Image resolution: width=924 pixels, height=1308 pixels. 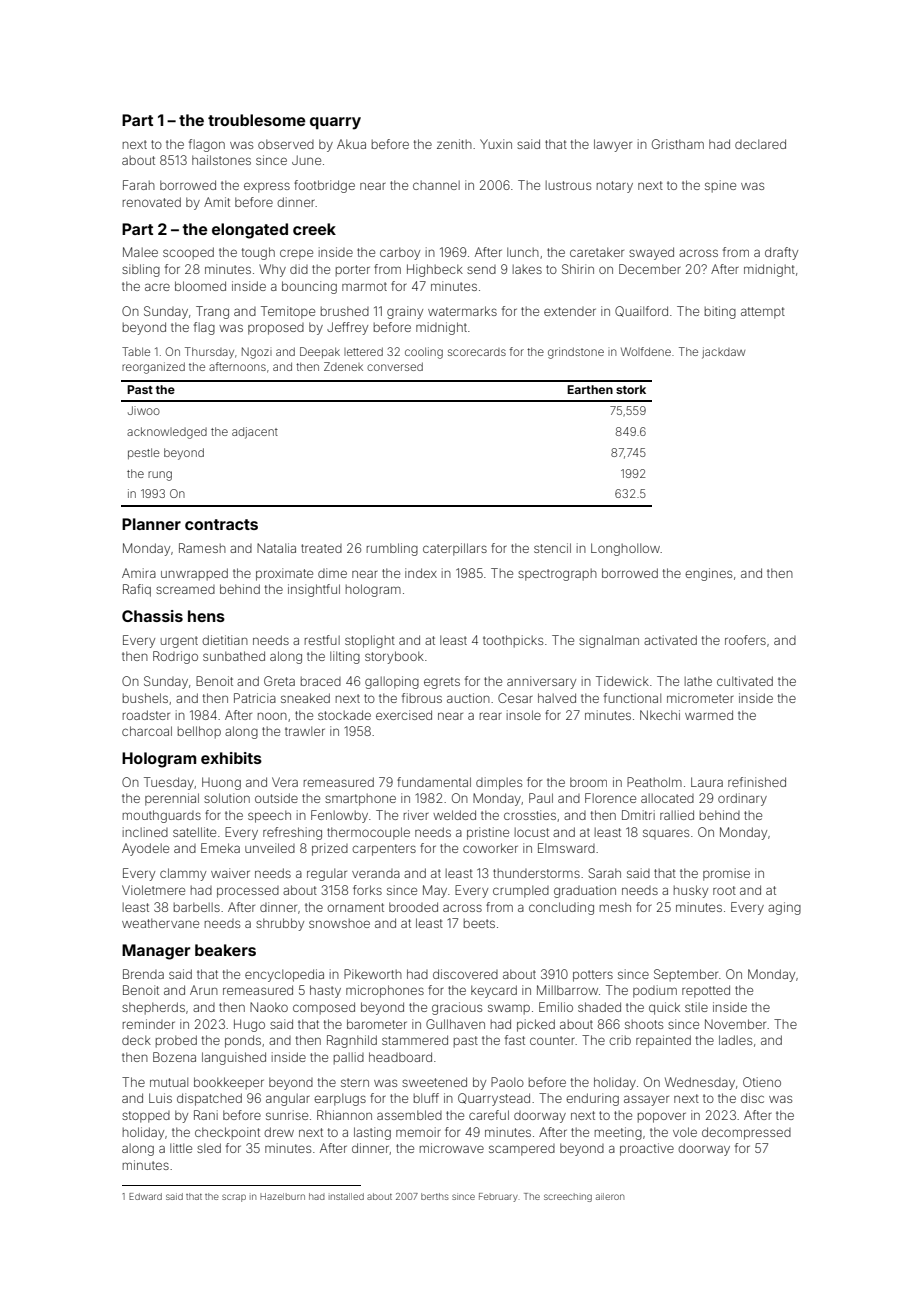 I want to click on Yuxin, so click(x=496, y=144).
